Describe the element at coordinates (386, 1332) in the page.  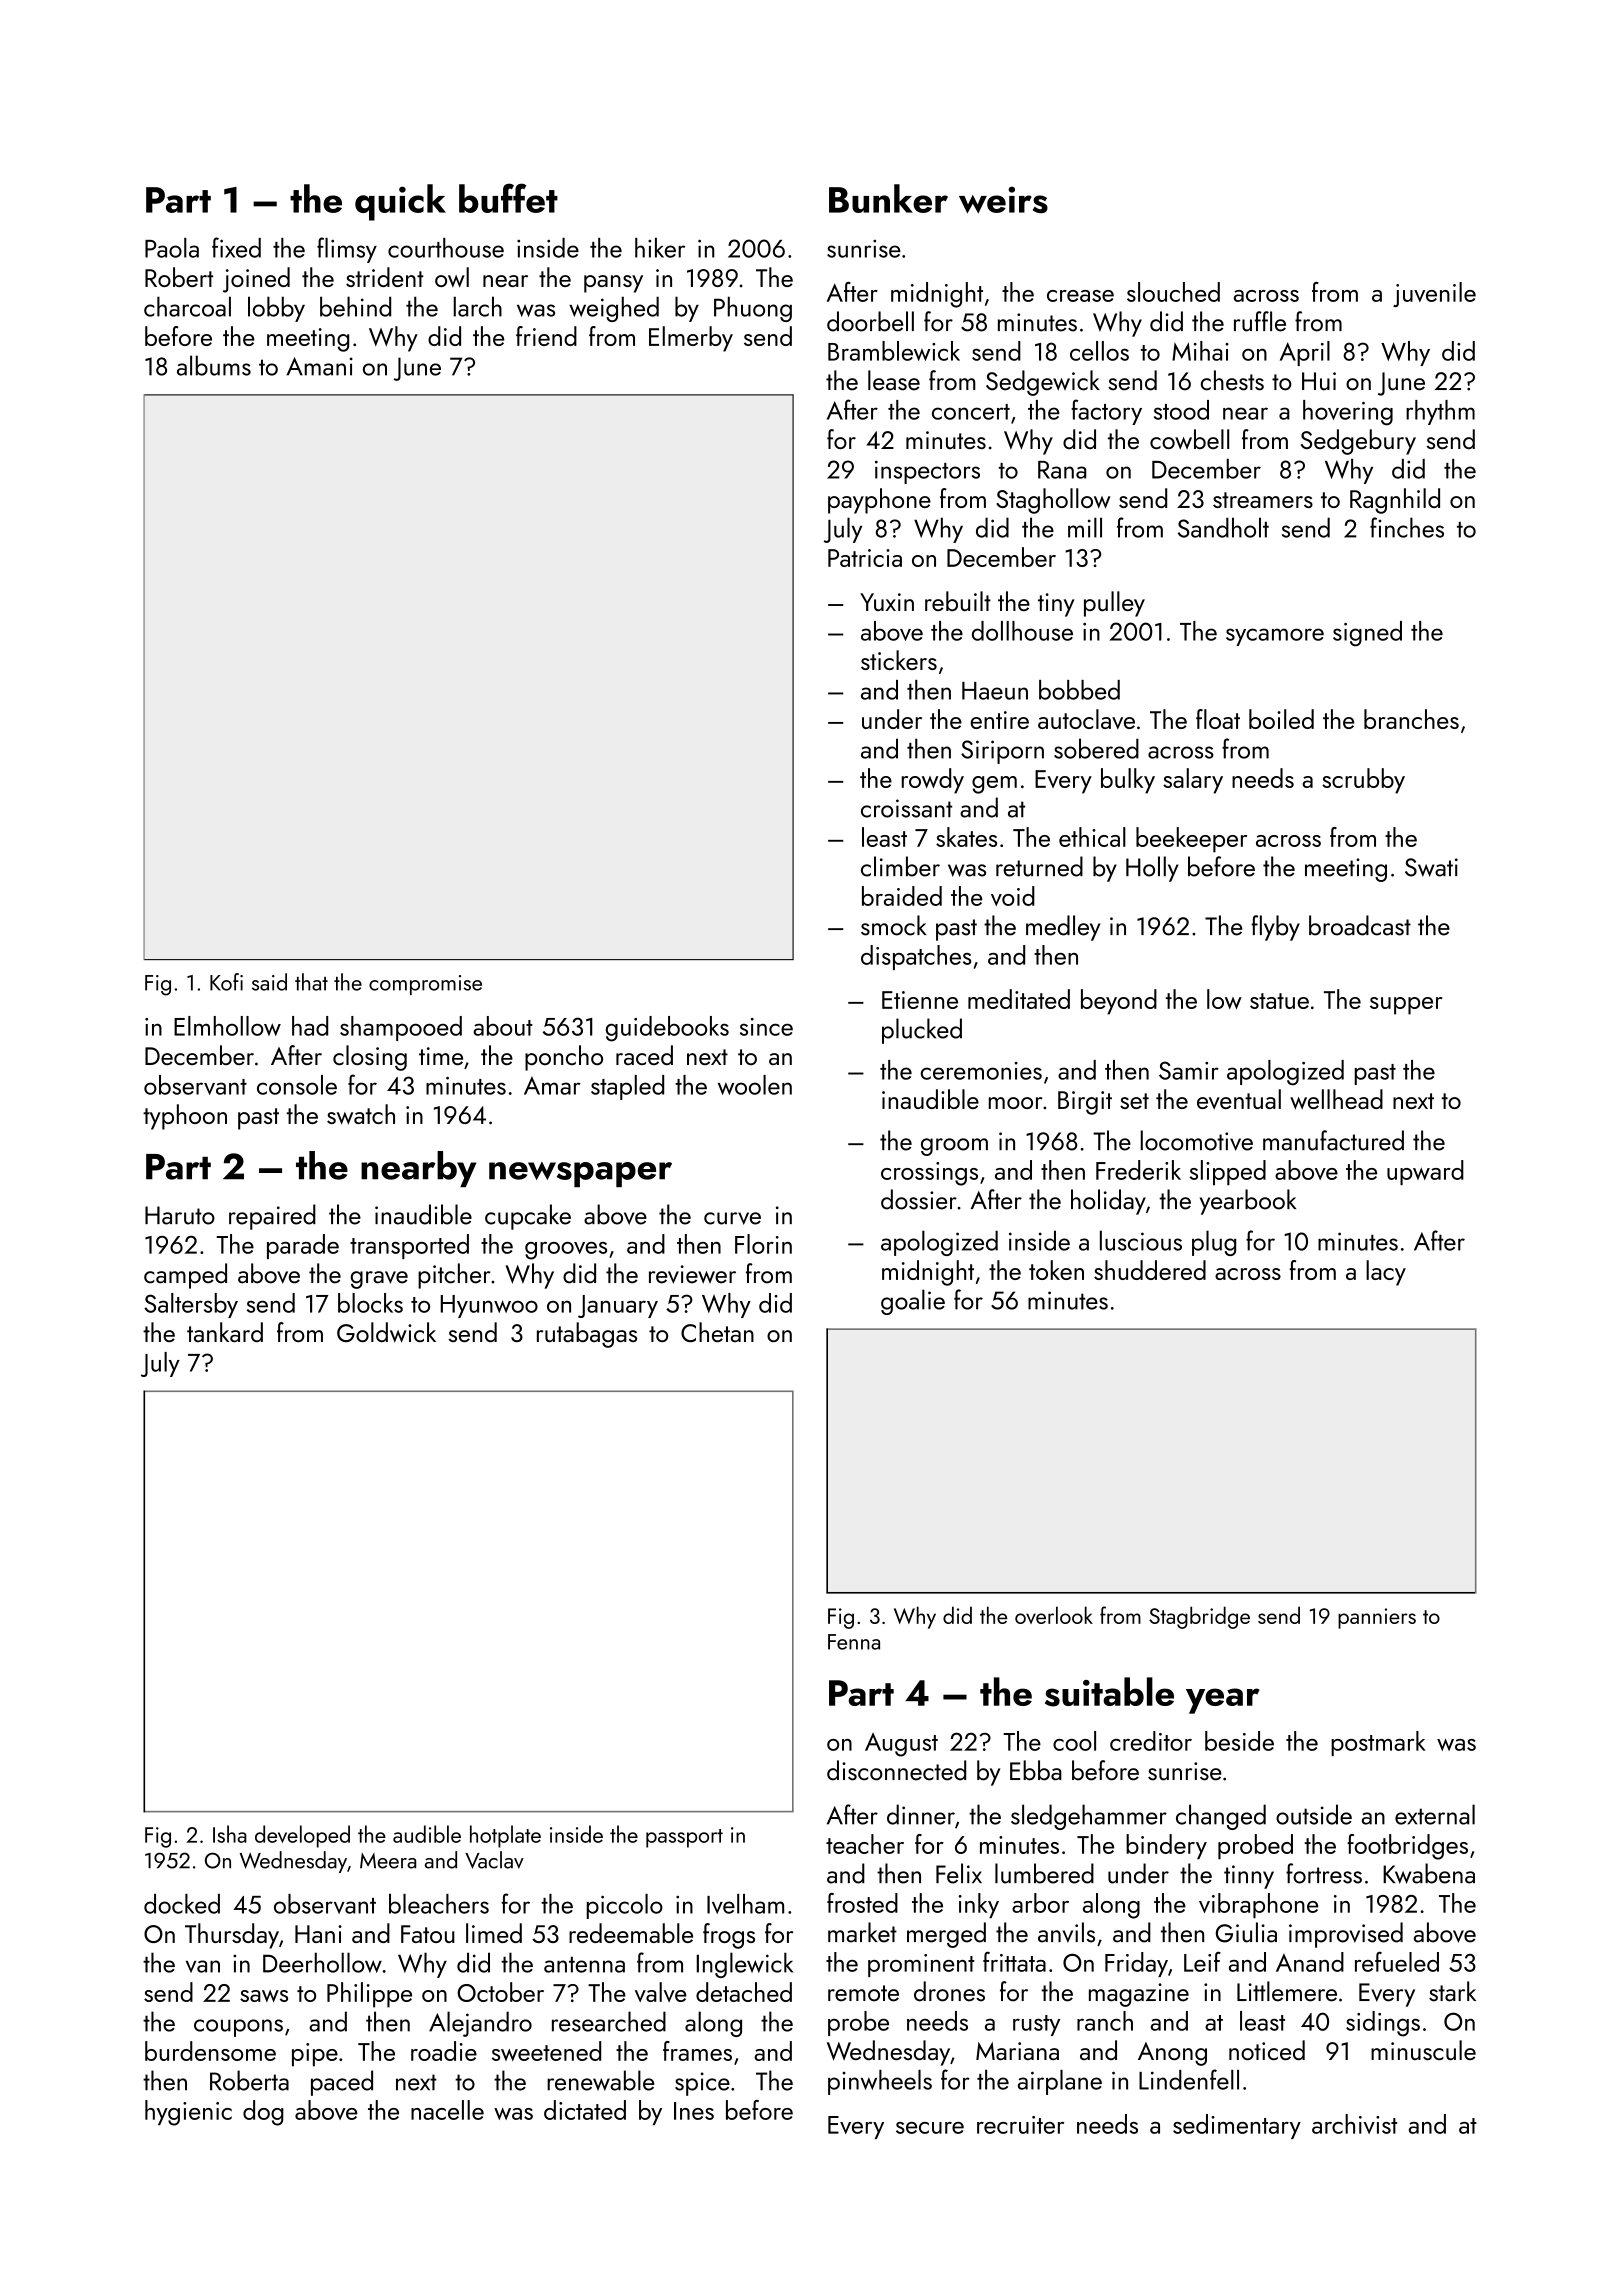
I see `Goldwick` at that location.
